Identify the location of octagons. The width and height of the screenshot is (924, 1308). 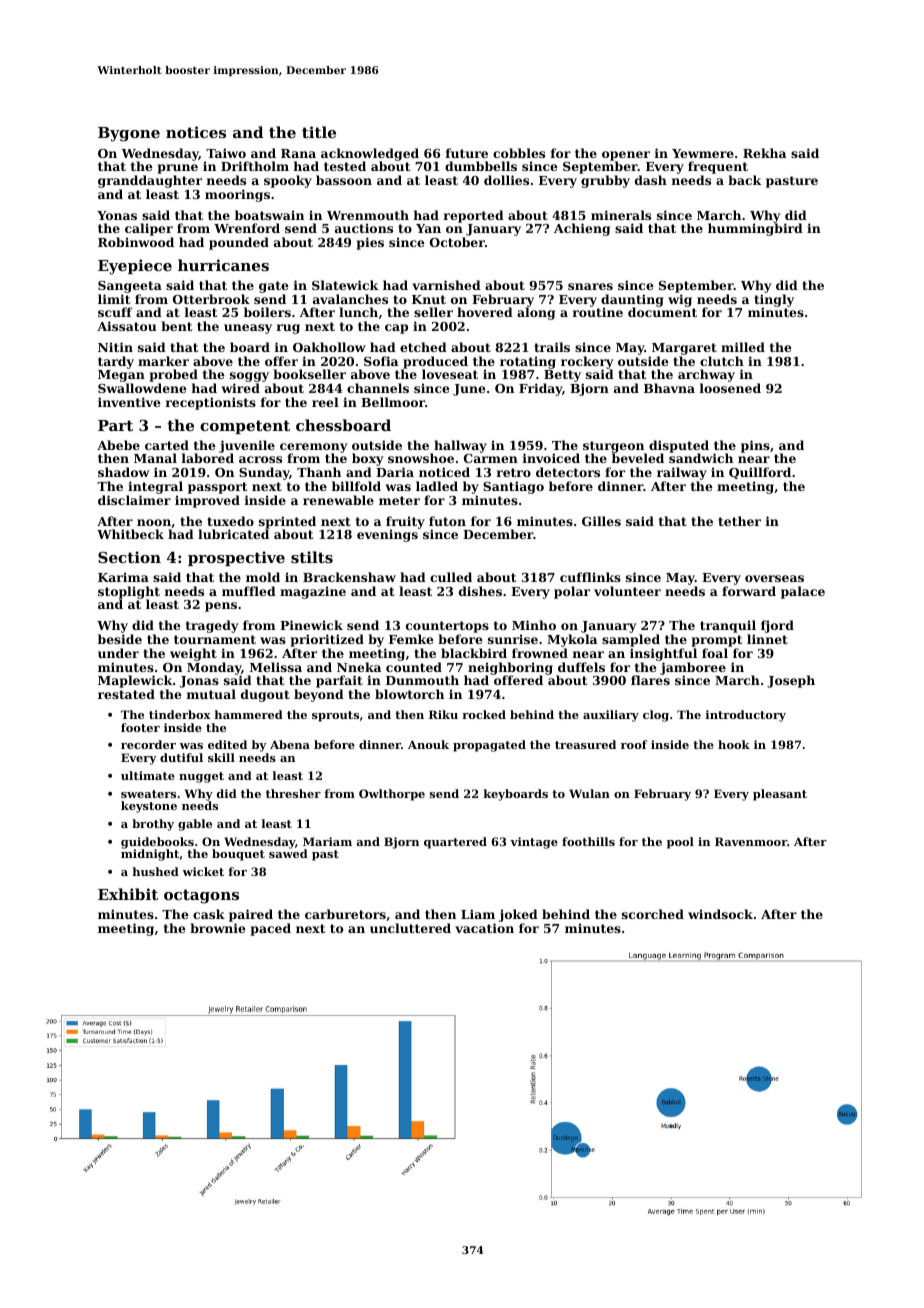
(201, 896).
